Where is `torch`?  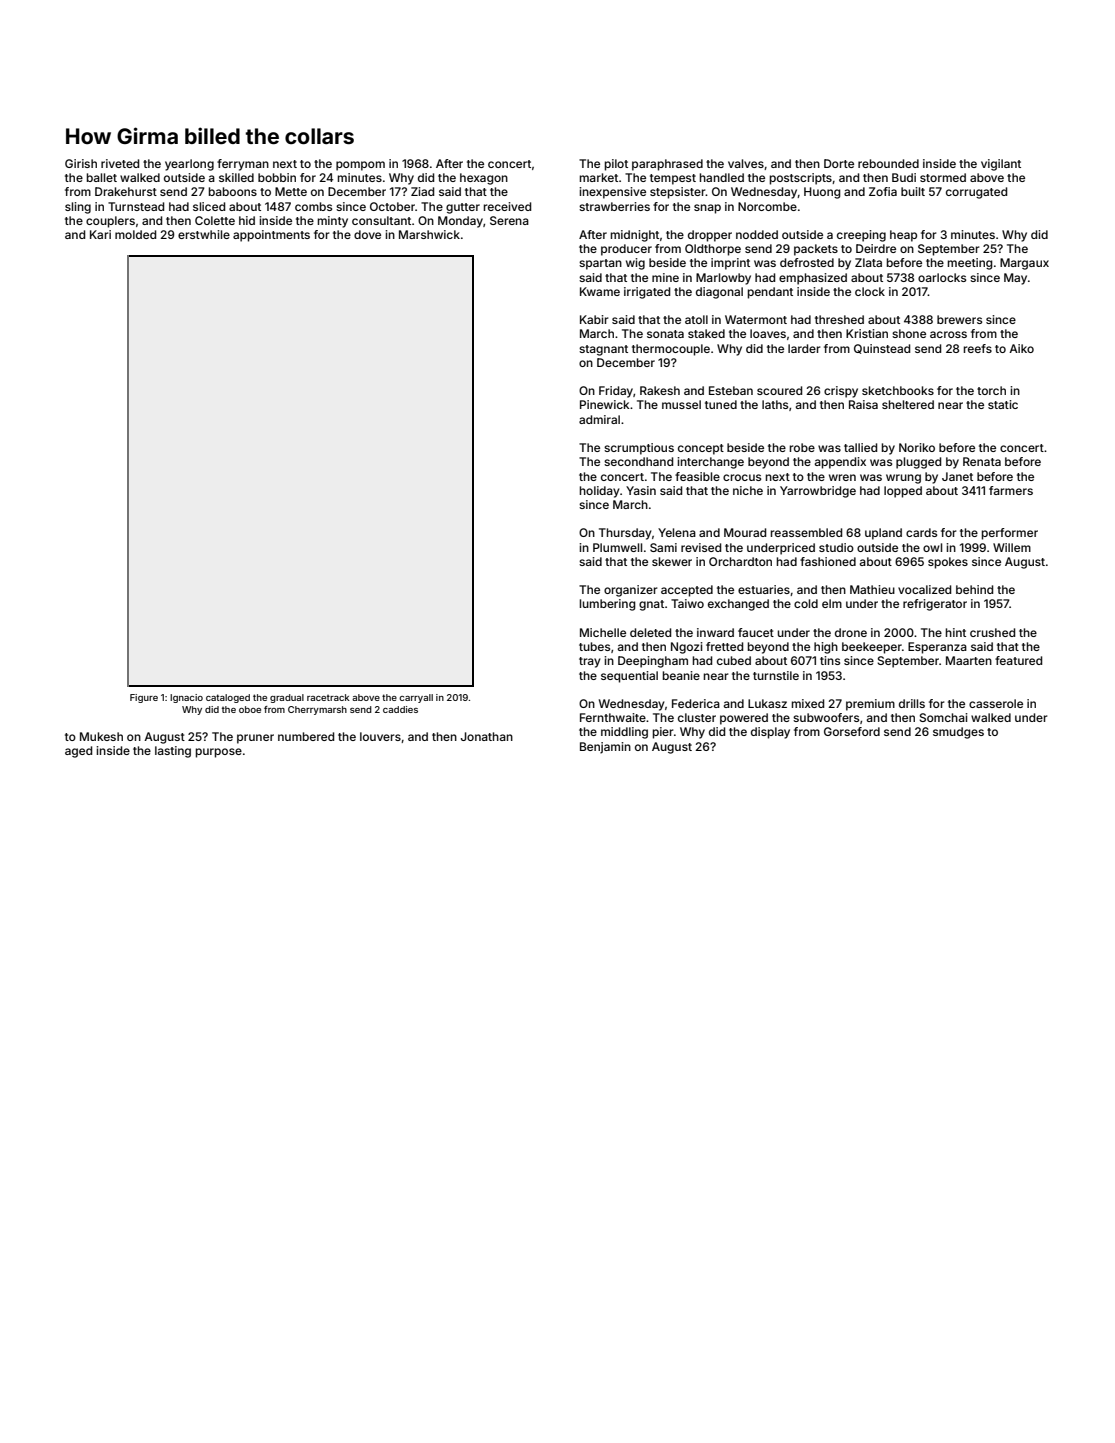 torch is located at coordinates (991, 390).
